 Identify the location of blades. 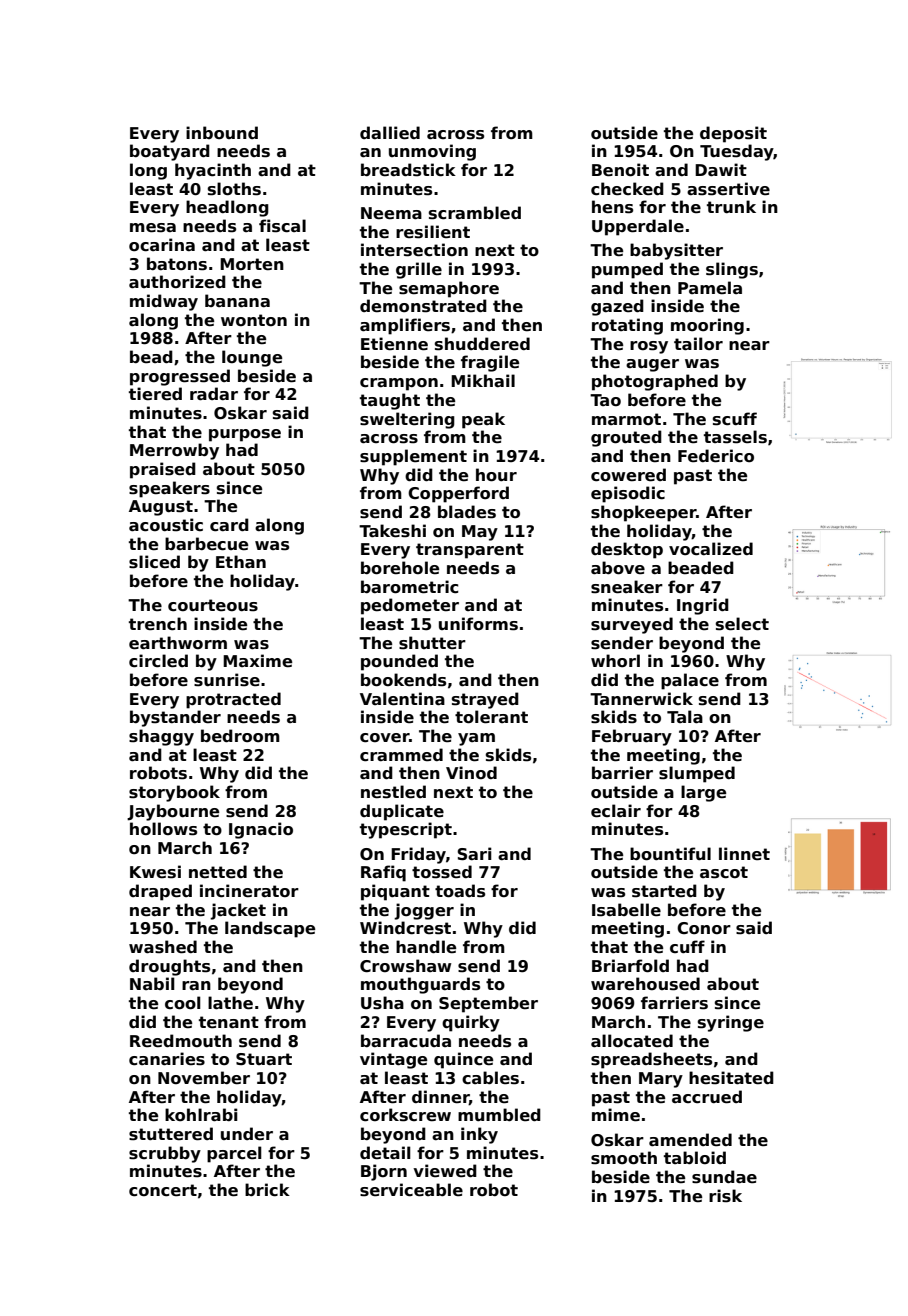
(467, 512).
